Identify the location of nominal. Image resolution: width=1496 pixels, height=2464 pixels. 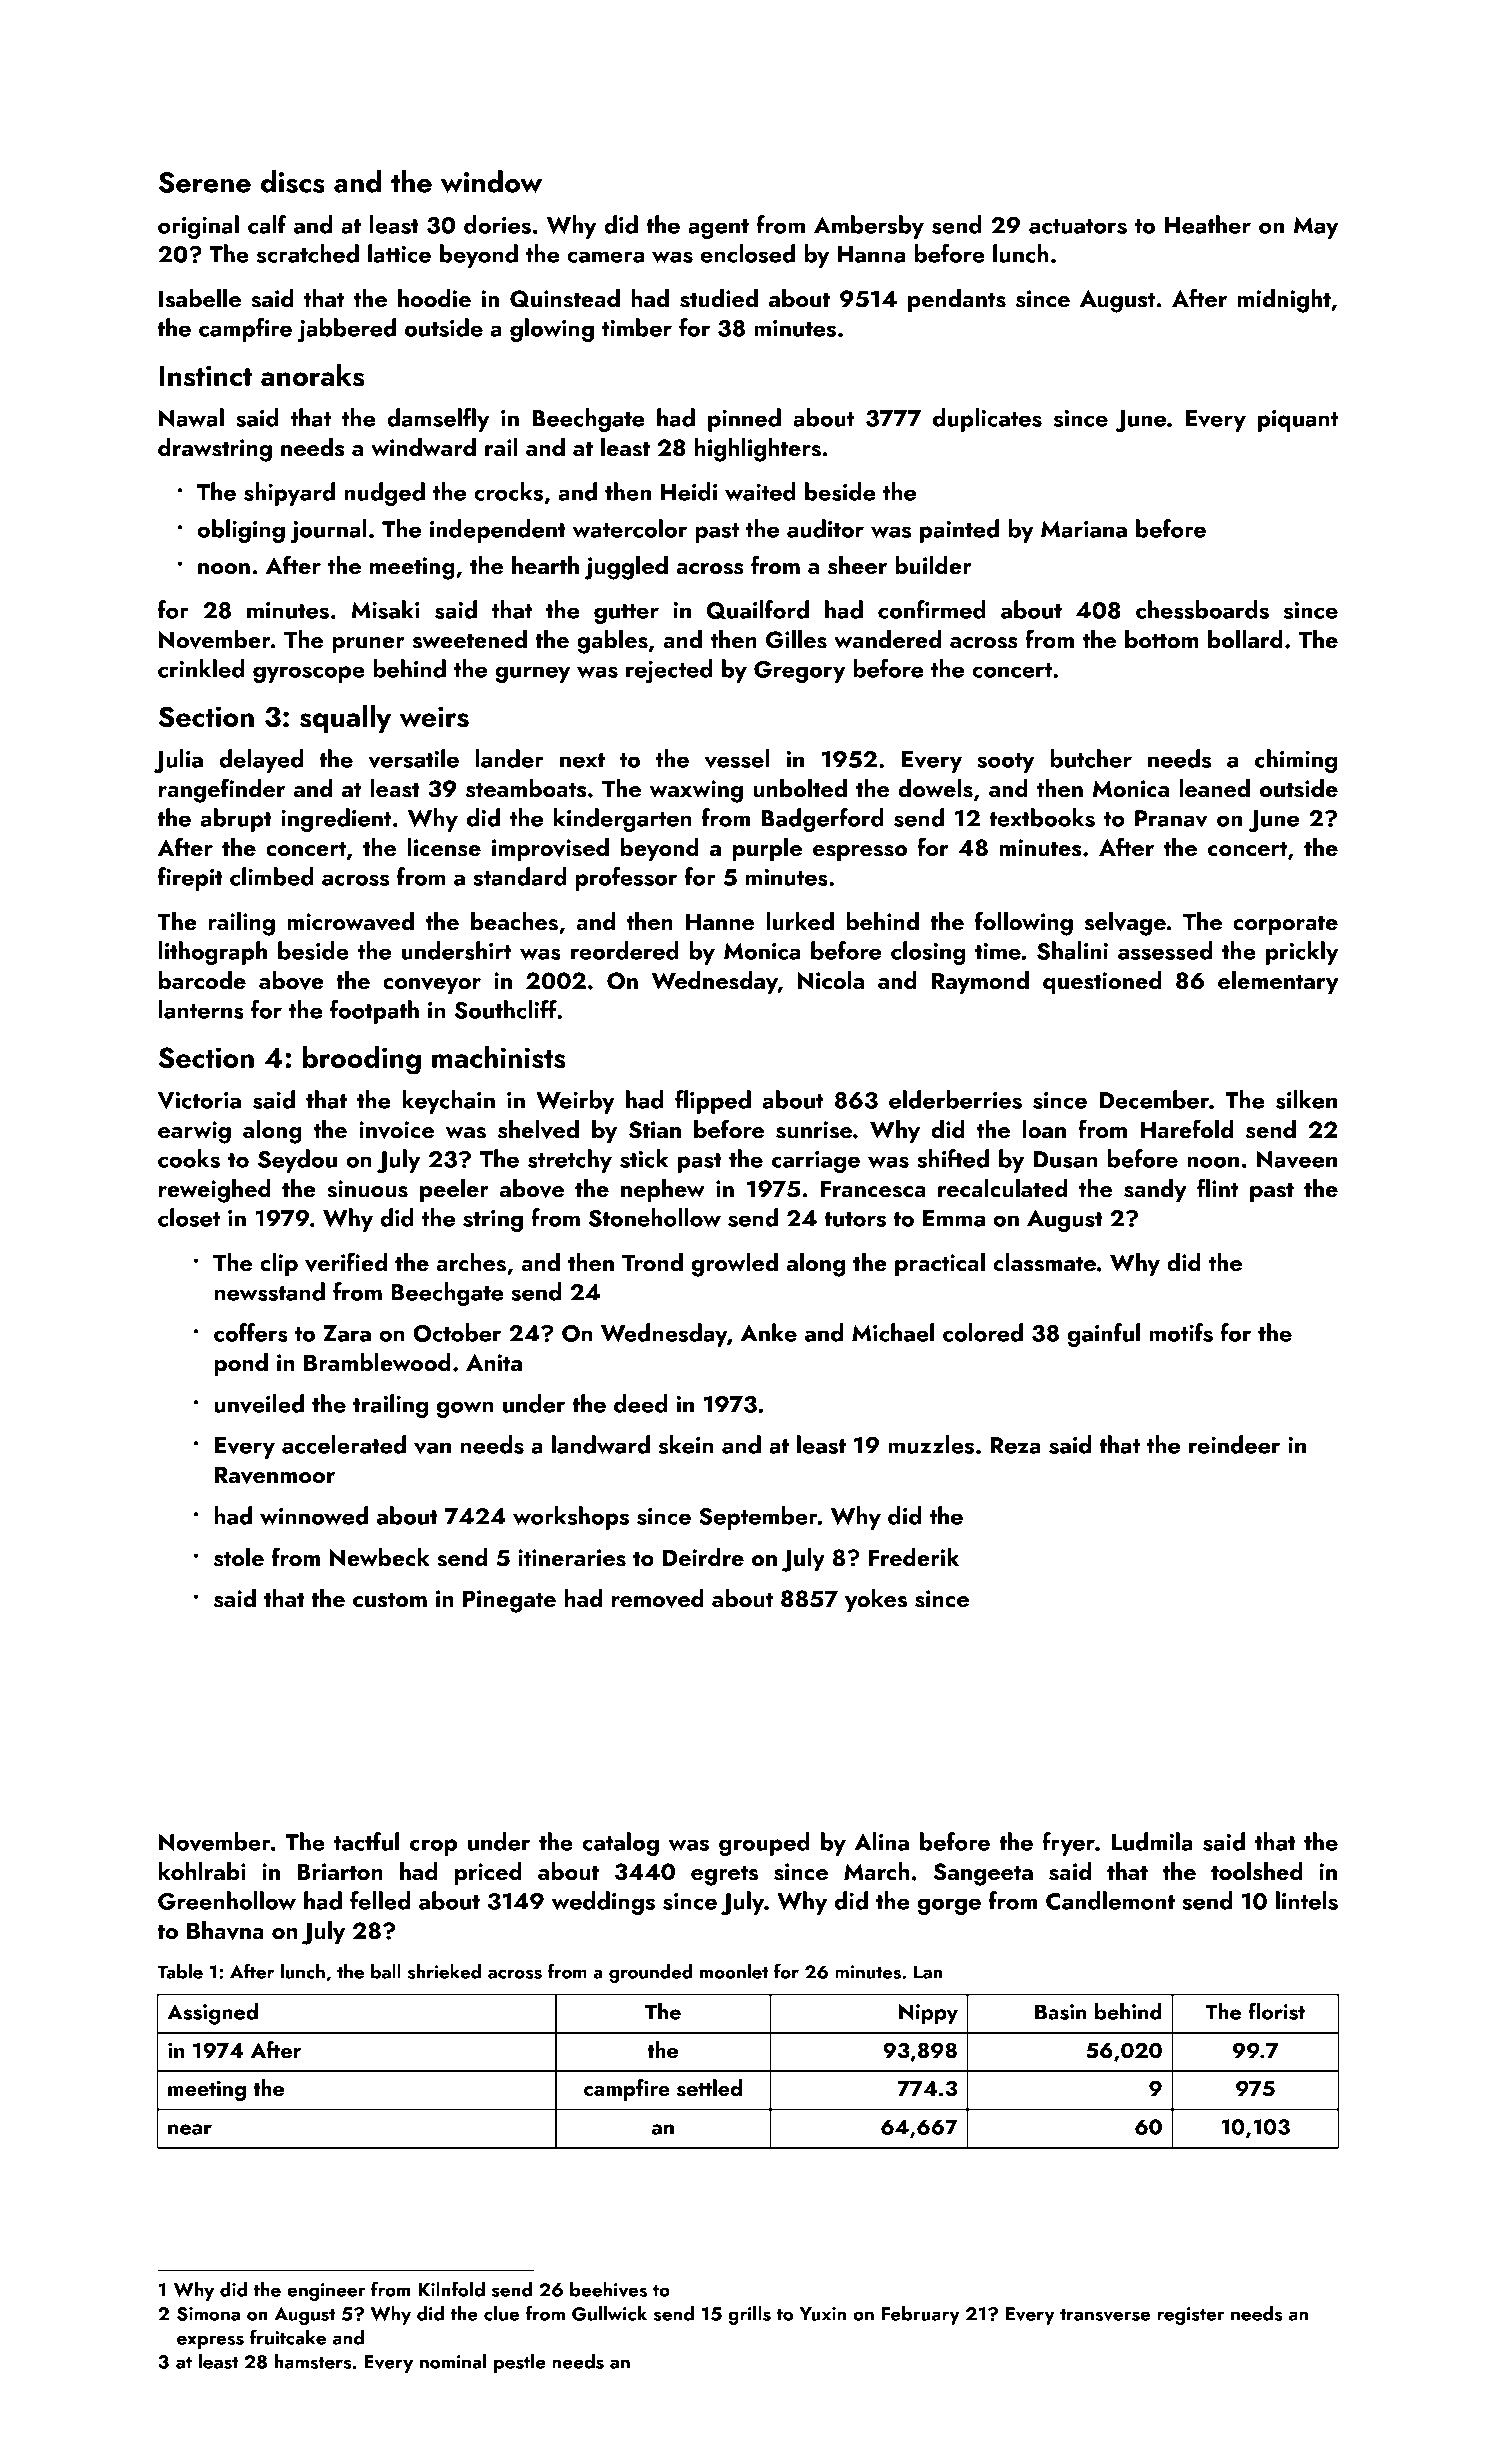
(453, 2361).
